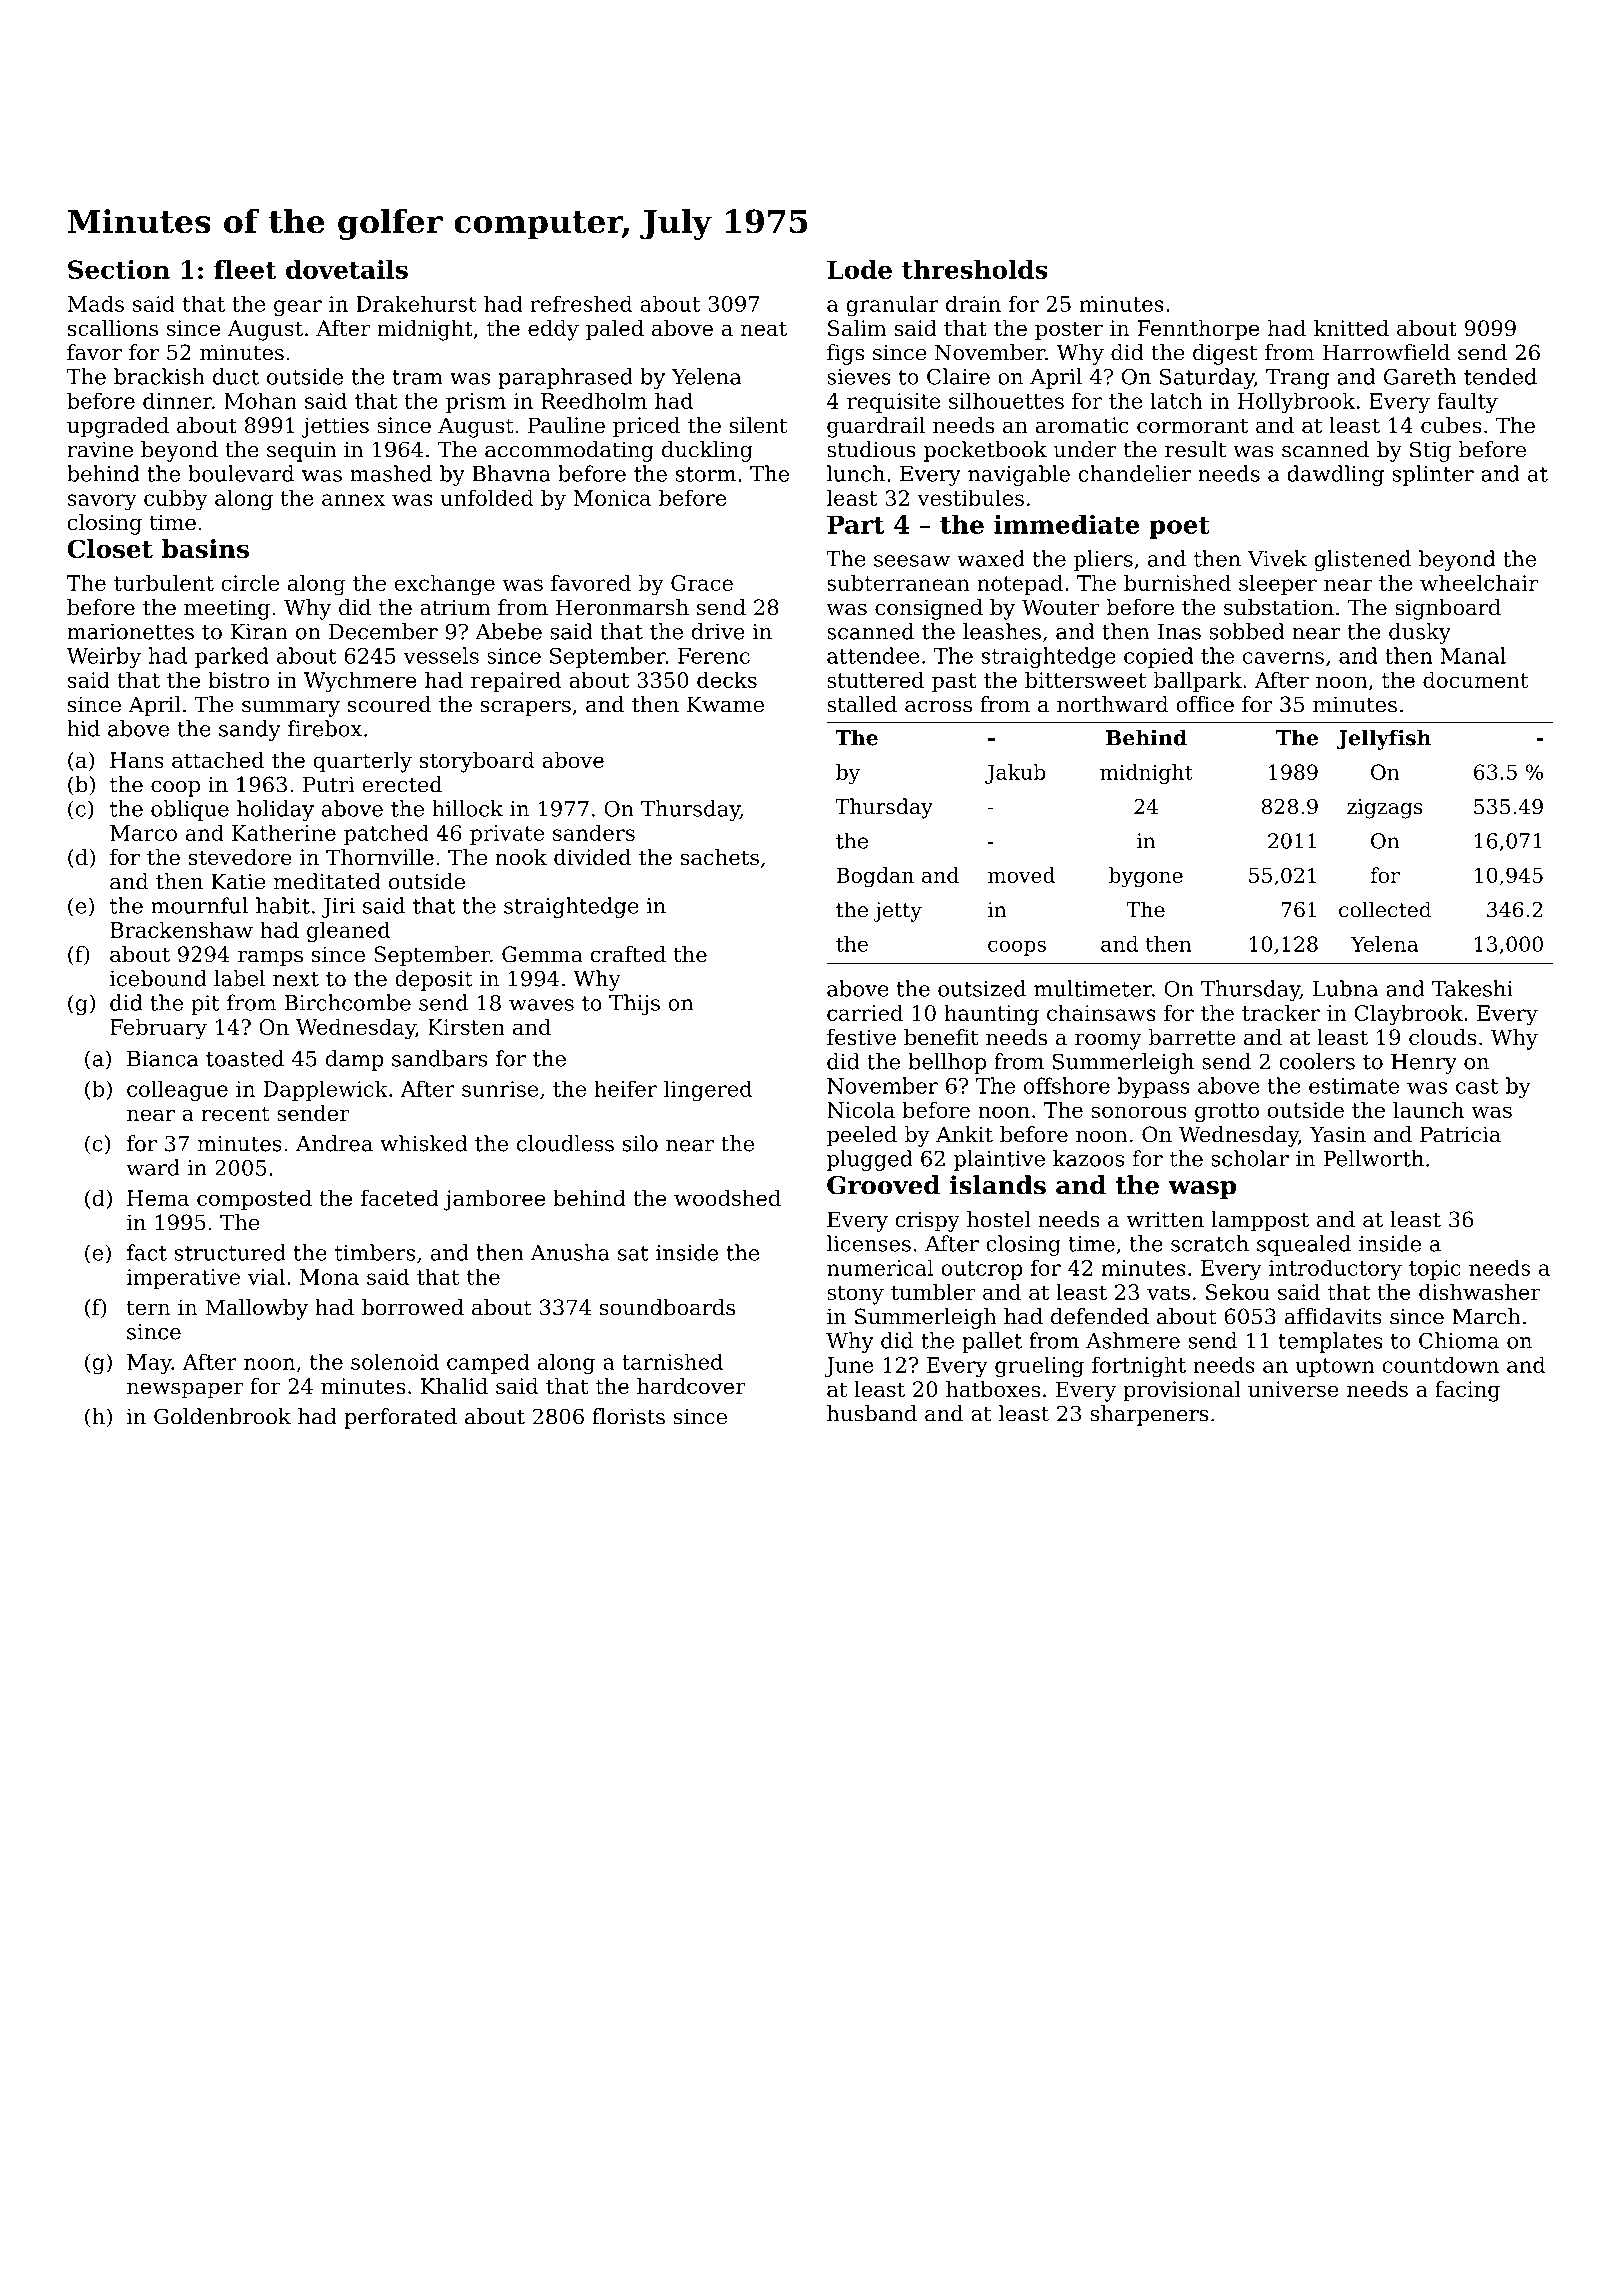 This document has height=2292, width=1620. I want to click on subterranean, so click(898, 582).
